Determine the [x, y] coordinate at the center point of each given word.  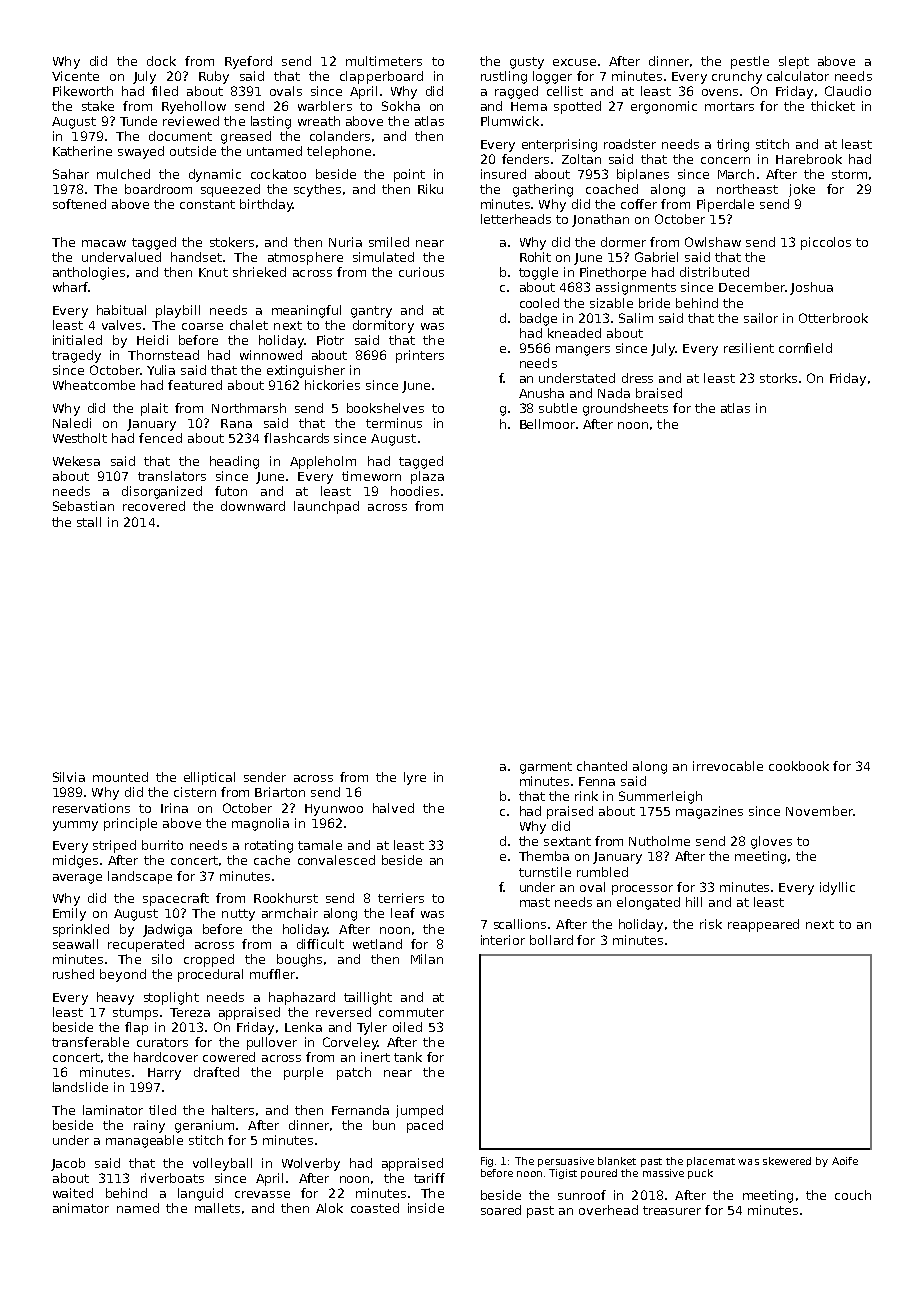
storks [778, 378]
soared [501, 1210]
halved [393, 808]
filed [165, 91]
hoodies [415, 491]
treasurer [672, 1210]
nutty [238, 915]
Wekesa [76, 461]
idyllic [837, 888]
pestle [750, 62]
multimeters [384, 61]
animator [81, 1208]
